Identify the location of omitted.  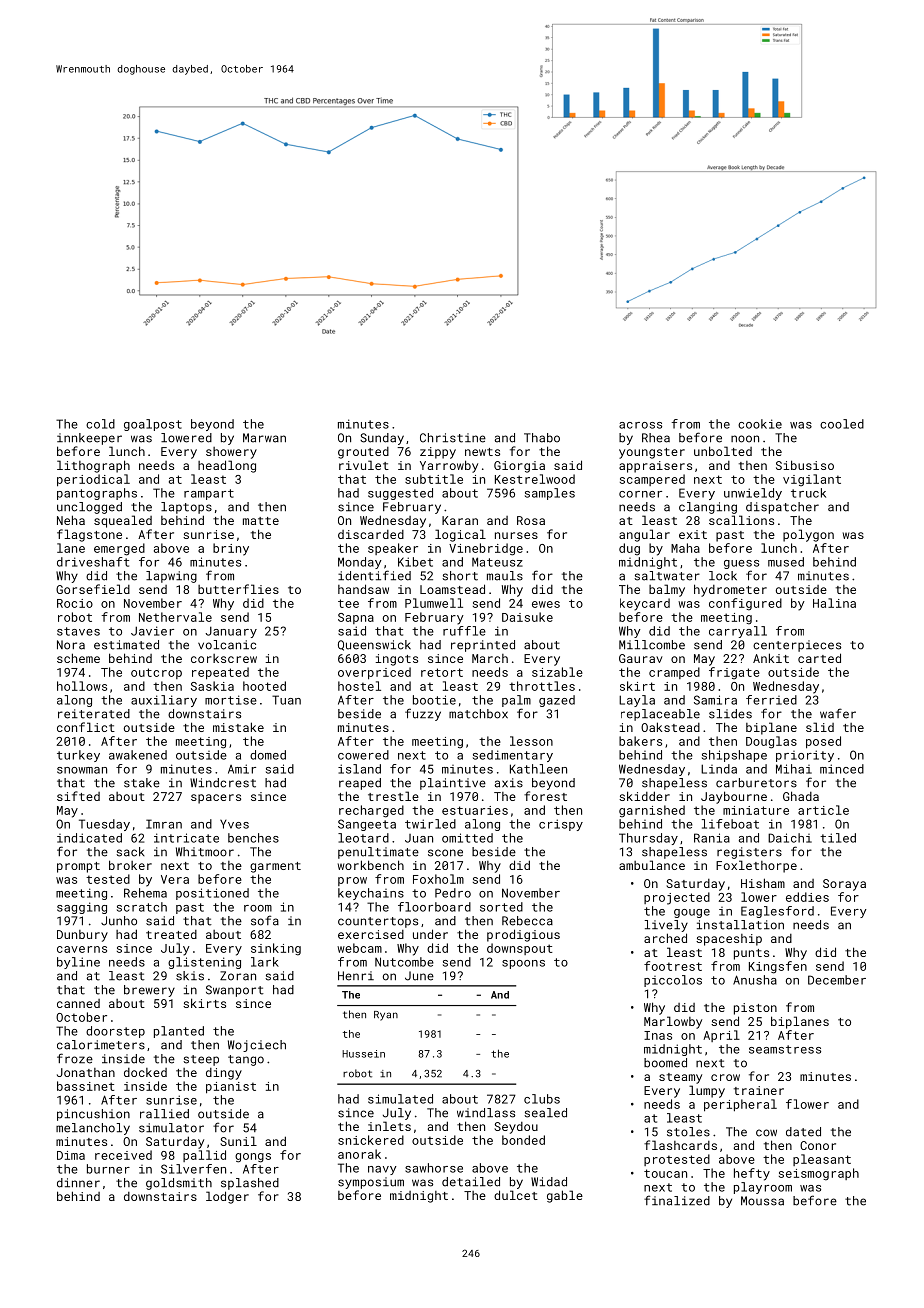
(467, 838).
